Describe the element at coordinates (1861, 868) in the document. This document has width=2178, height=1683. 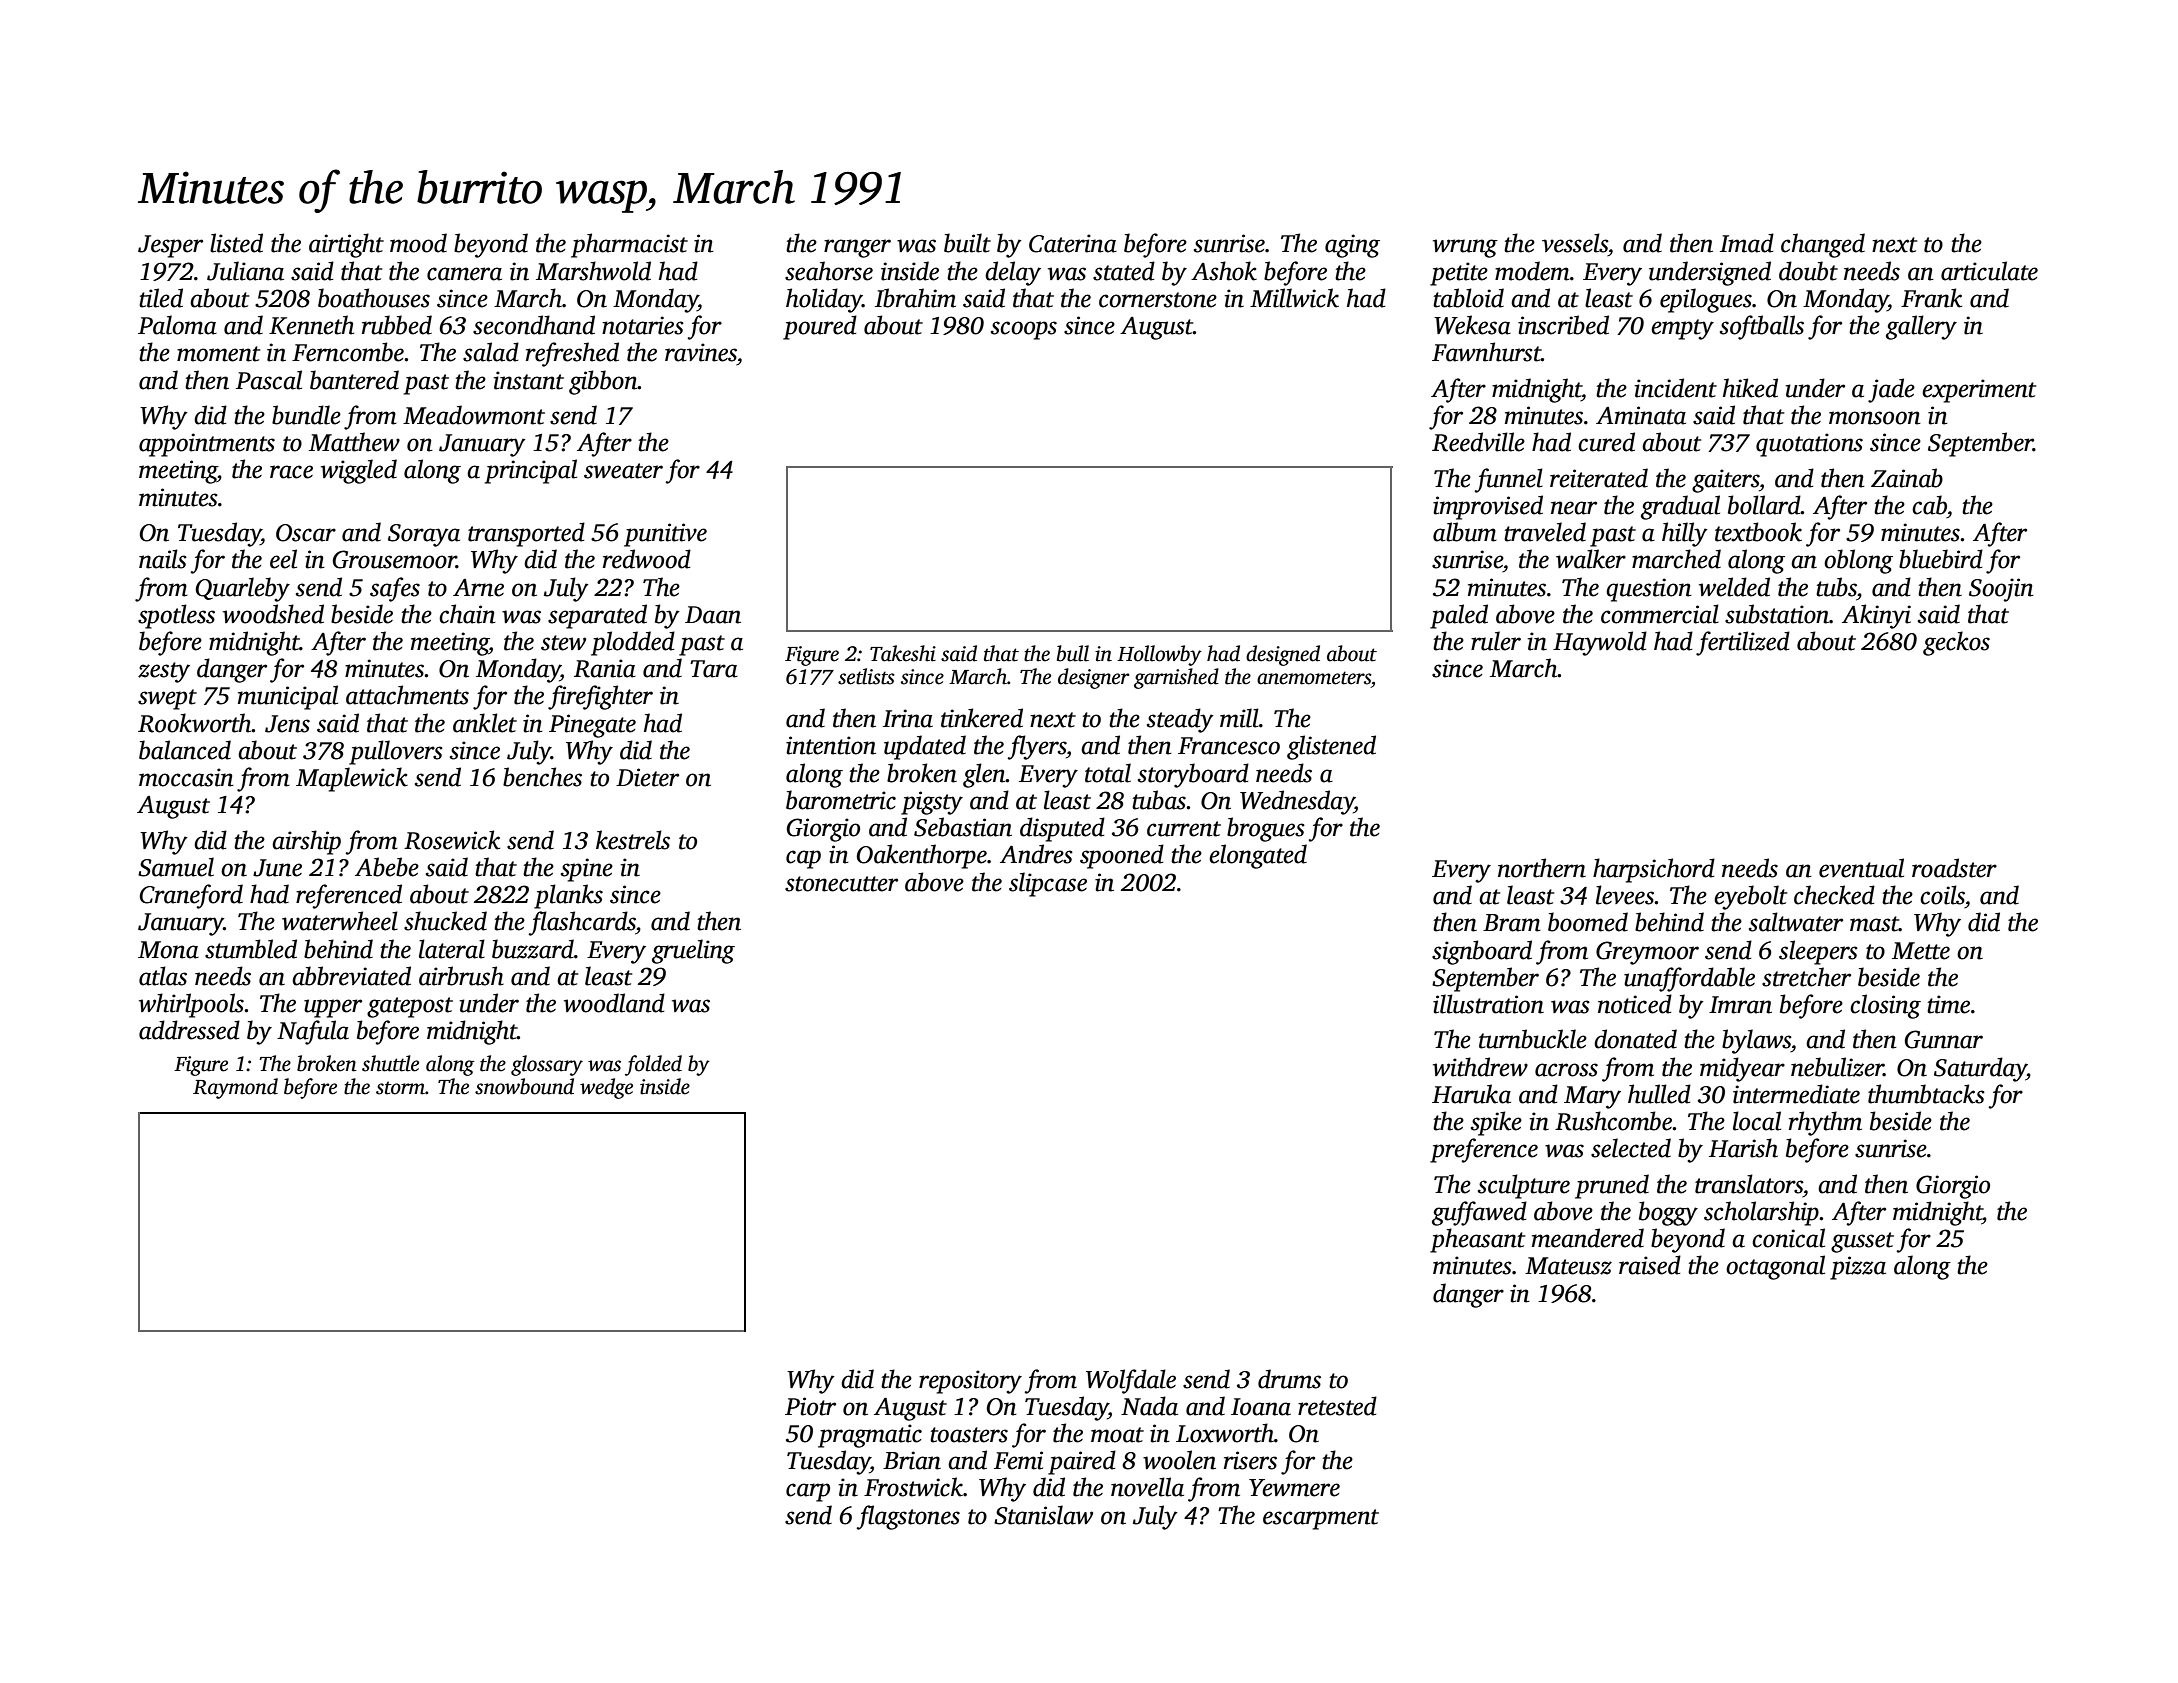
I see `eventual` at that location.
